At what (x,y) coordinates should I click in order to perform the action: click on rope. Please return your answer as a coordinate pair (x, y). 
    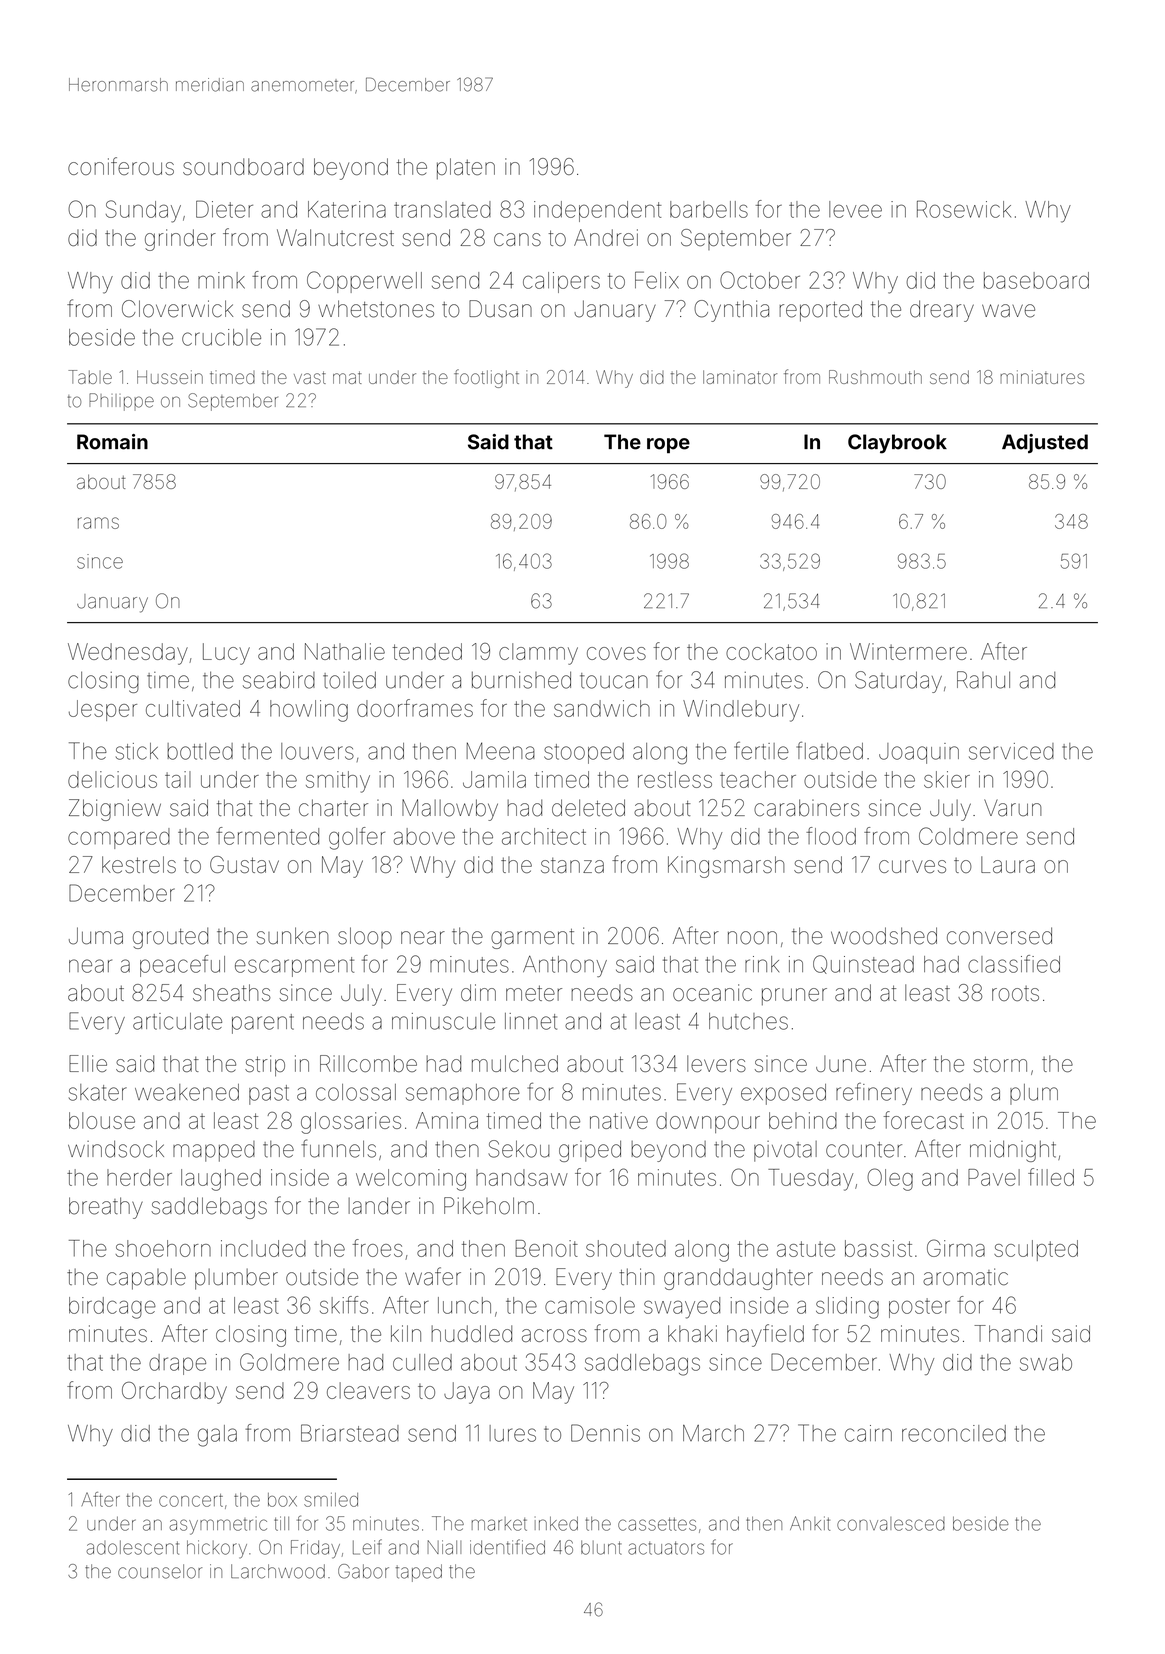
    Looking at the image, I should click on (668, 445).
